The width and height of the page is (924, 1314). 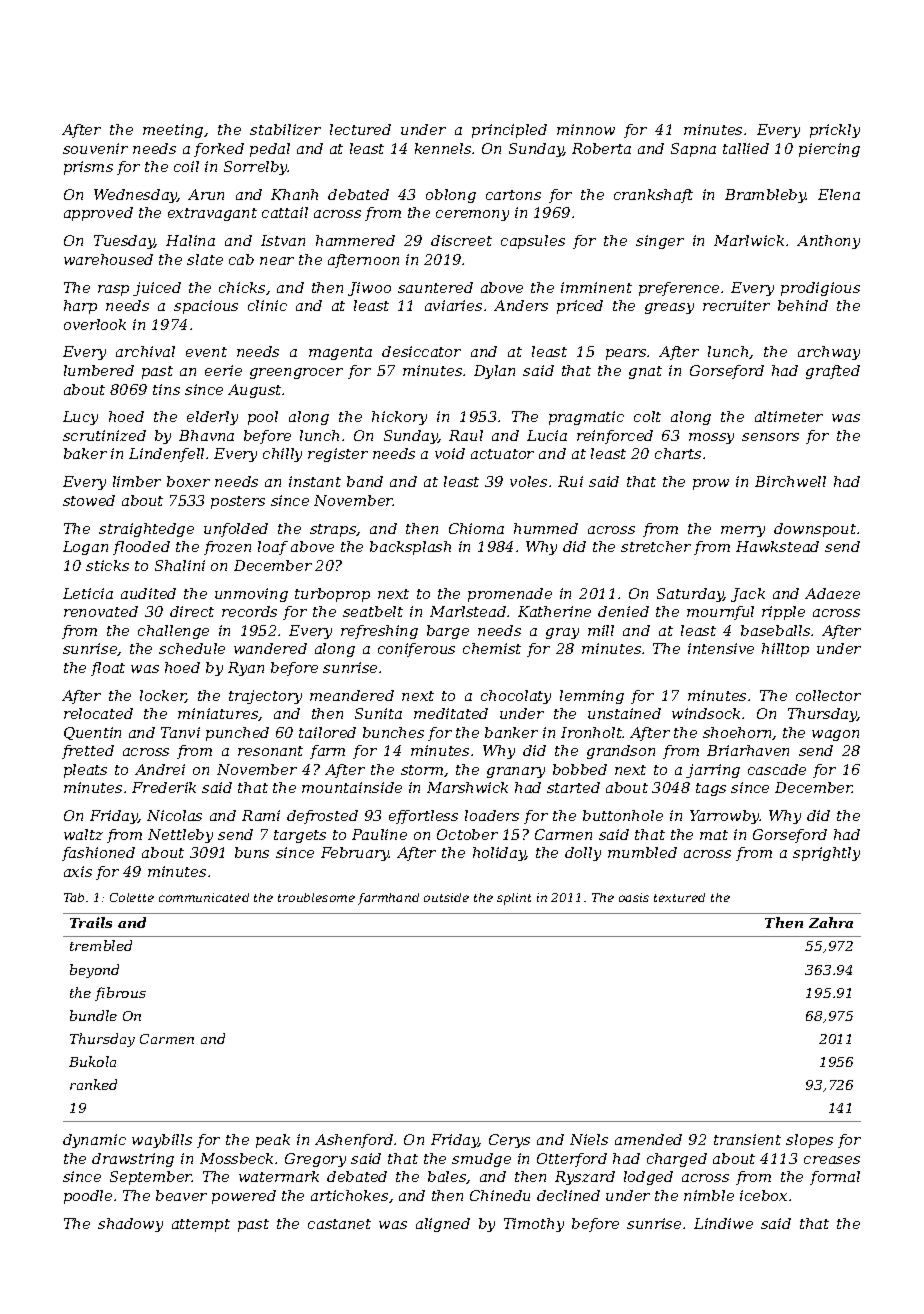 I want to click on Cerys, so click(x=509, y=1141).
